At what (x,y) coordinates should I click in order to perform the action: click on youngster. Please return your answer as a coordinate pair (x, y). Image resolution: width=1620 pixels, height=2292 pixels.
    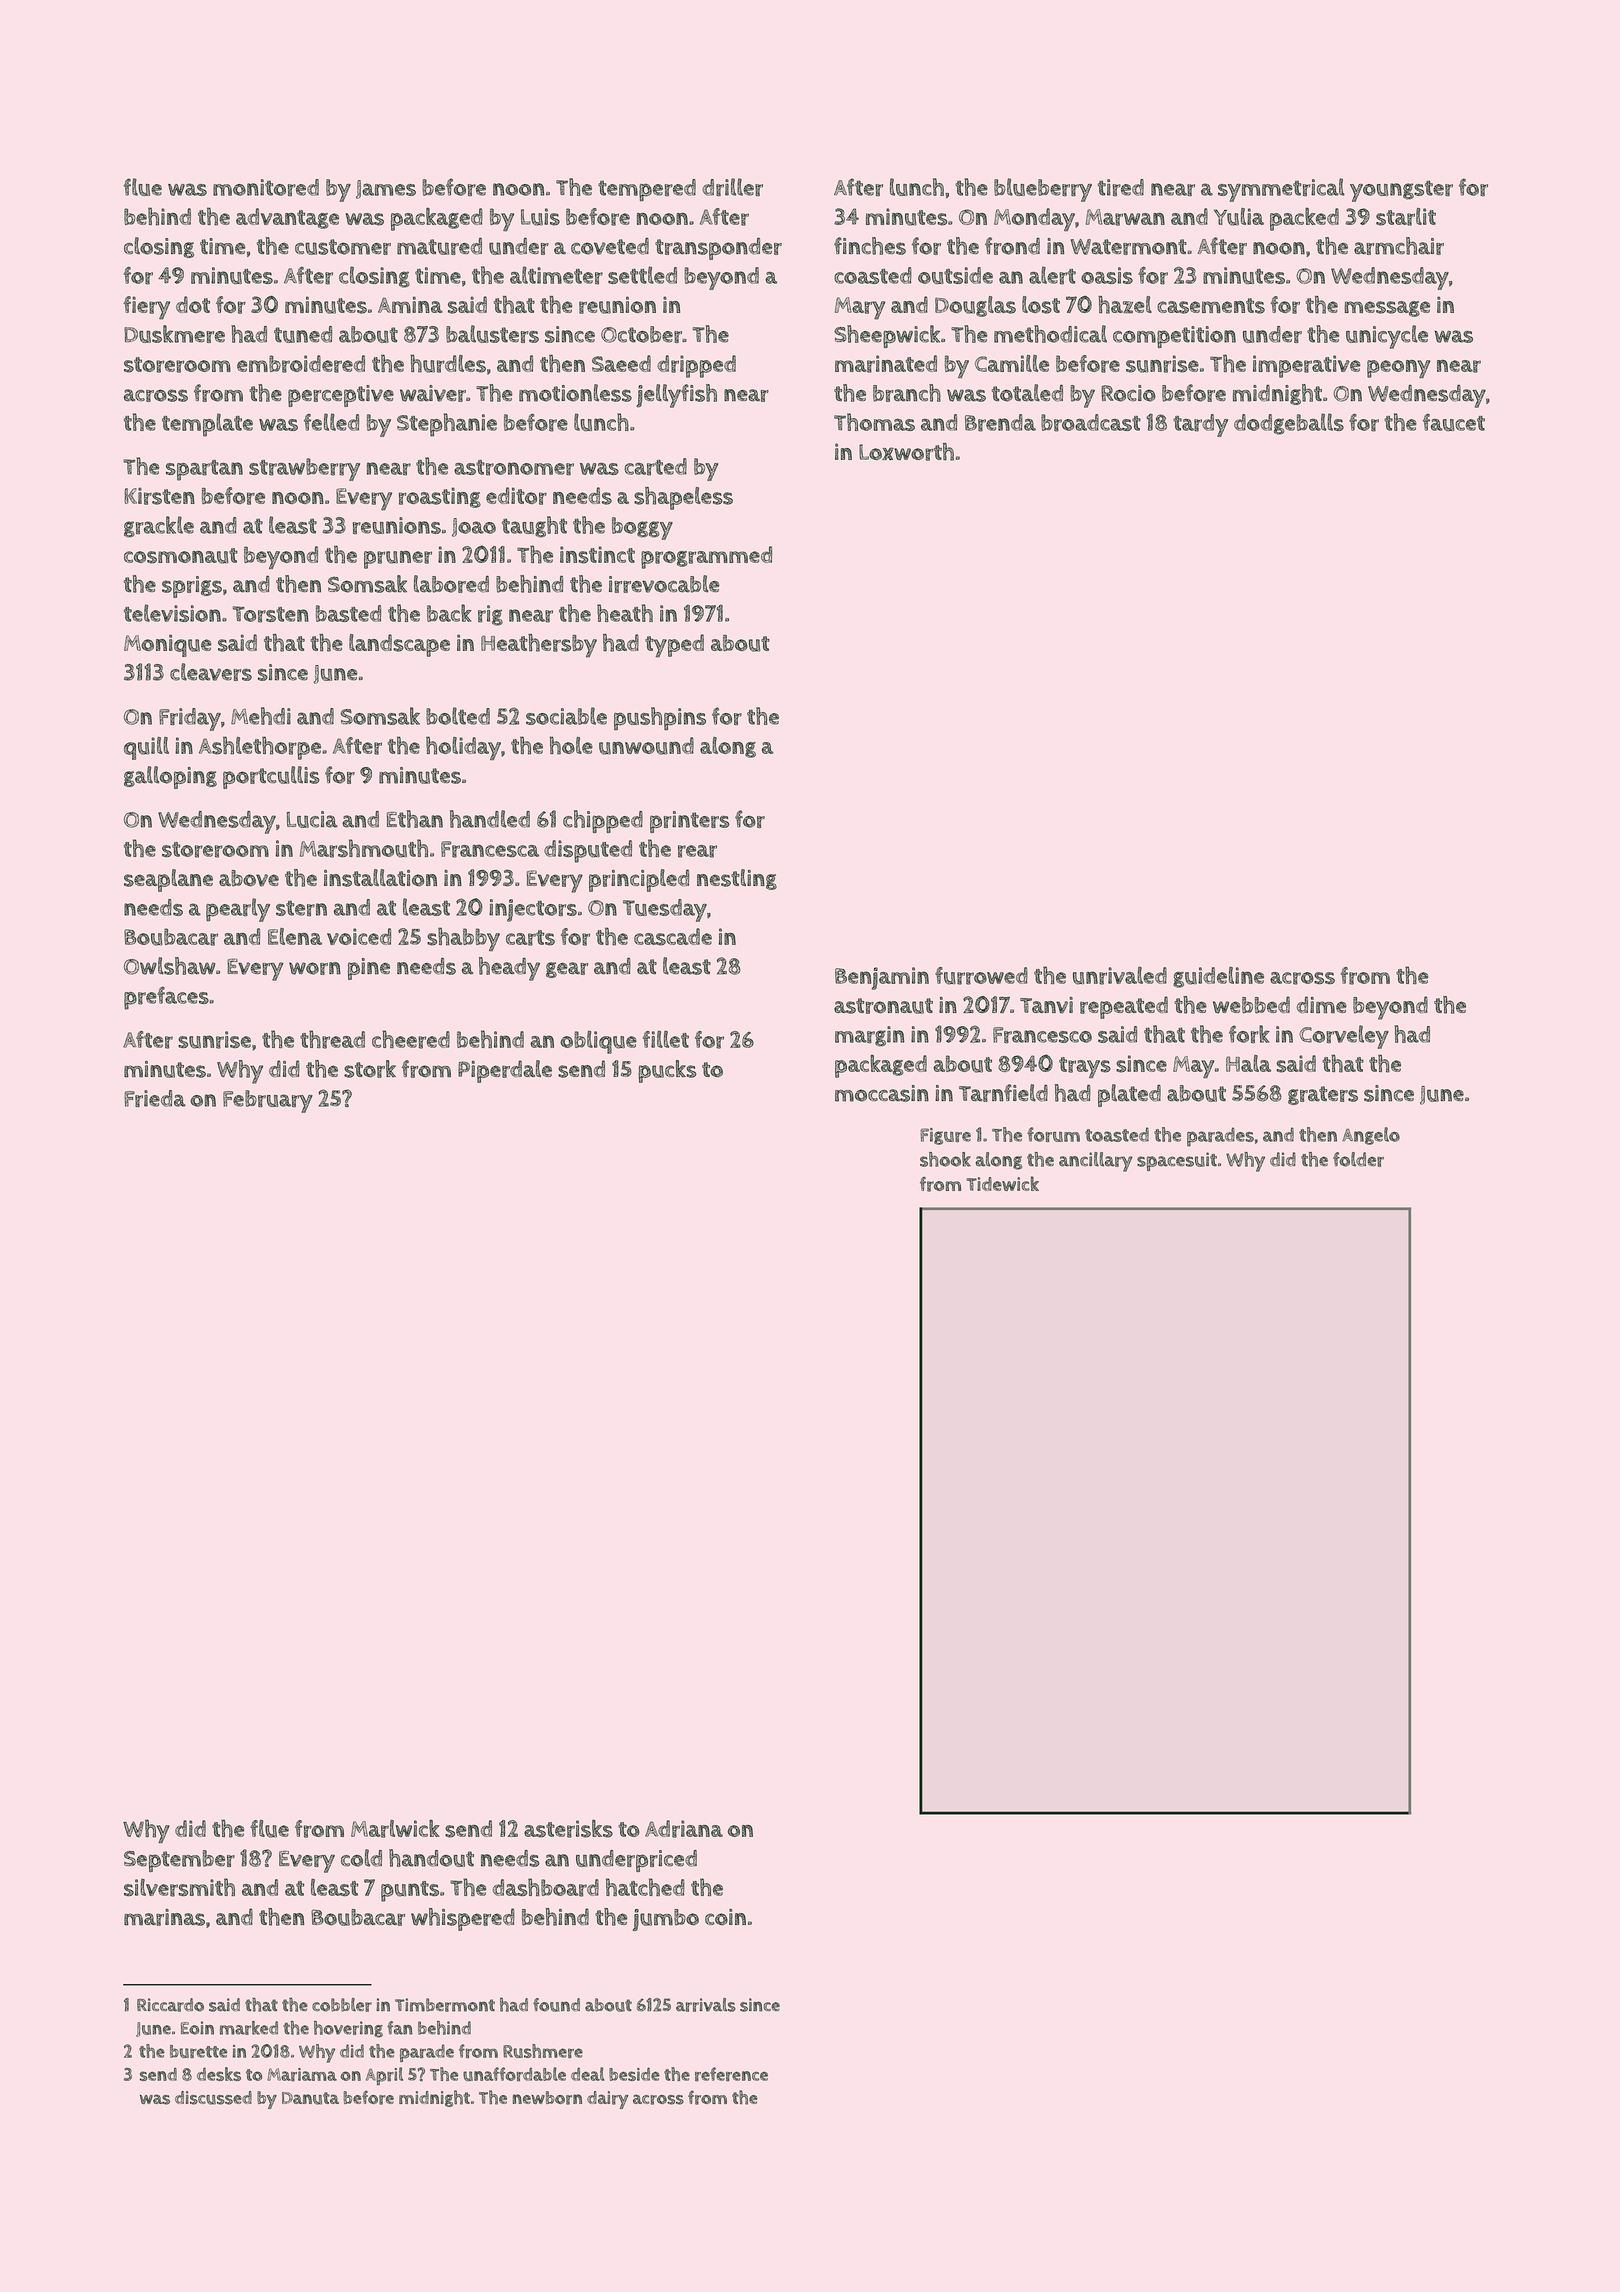
    Looking at the image, I should click on (1401, 191).
